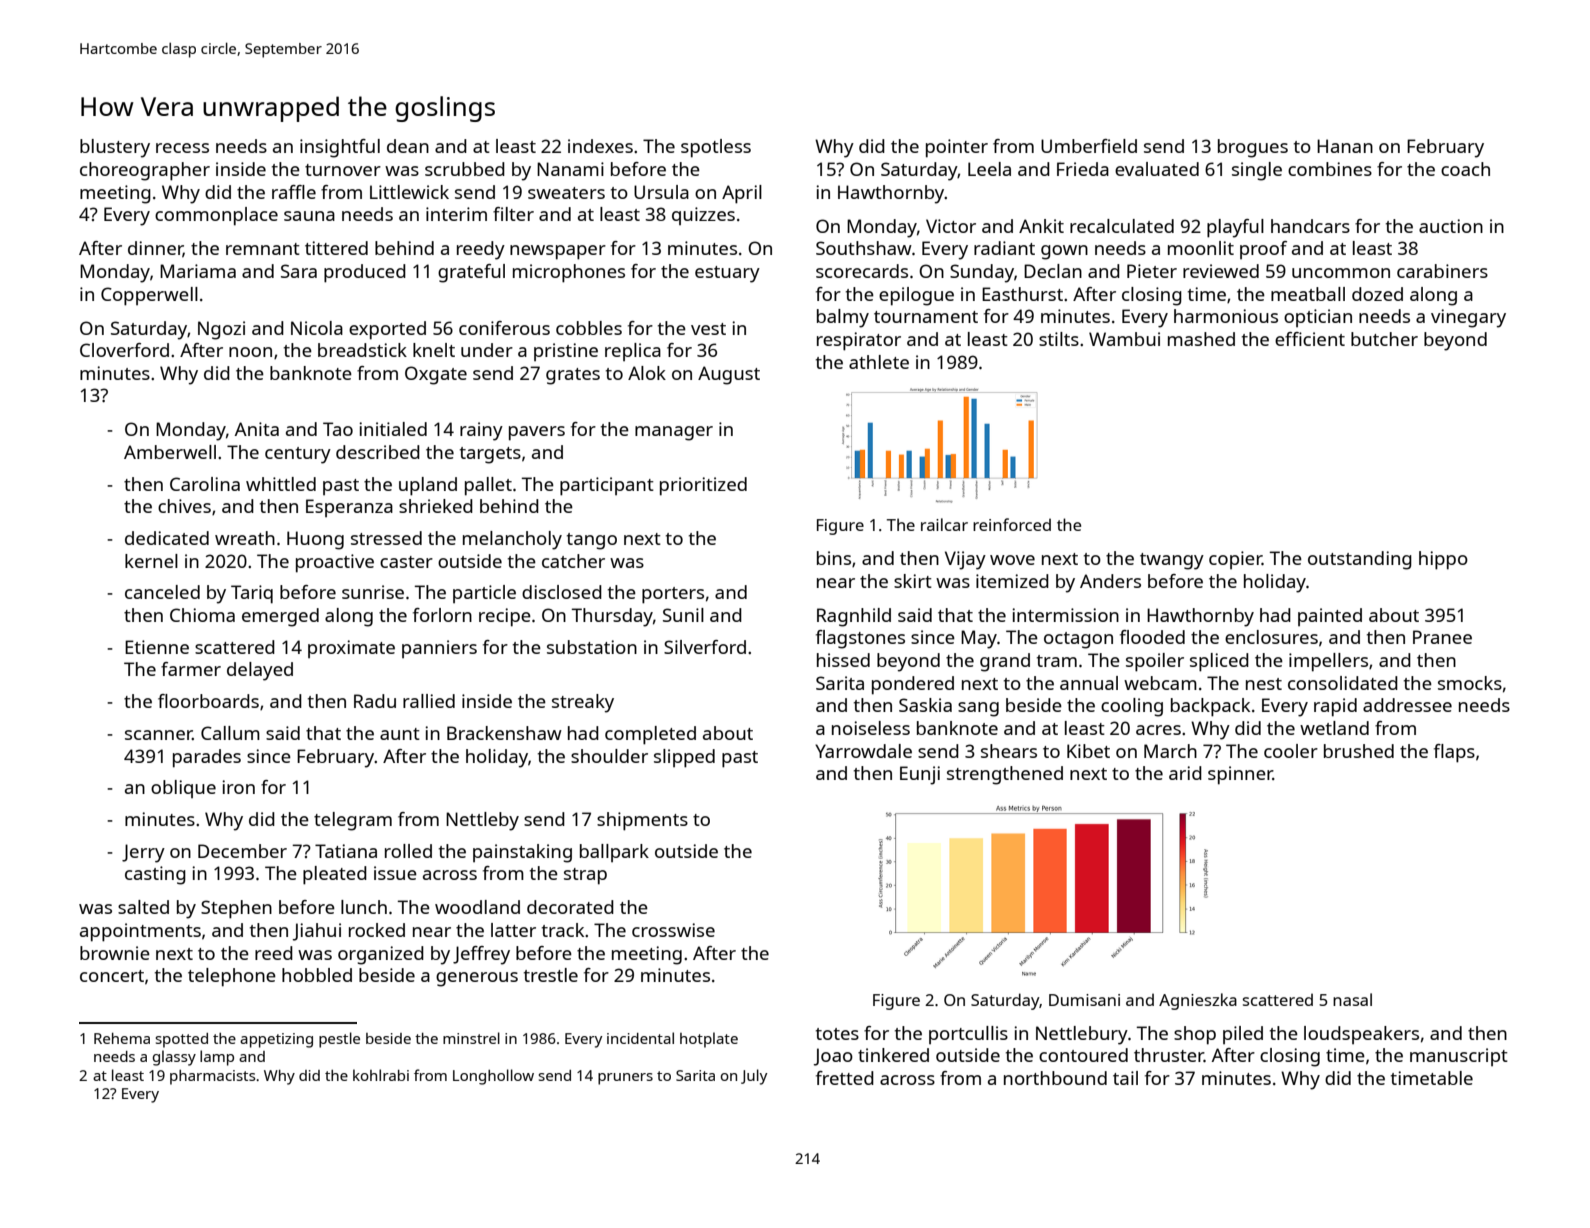 The height and width of the document is (1228, 1590). What do you see at coordinates (436, 506) in the document?
I see `shrieked` at bounding box center [436, 506].
